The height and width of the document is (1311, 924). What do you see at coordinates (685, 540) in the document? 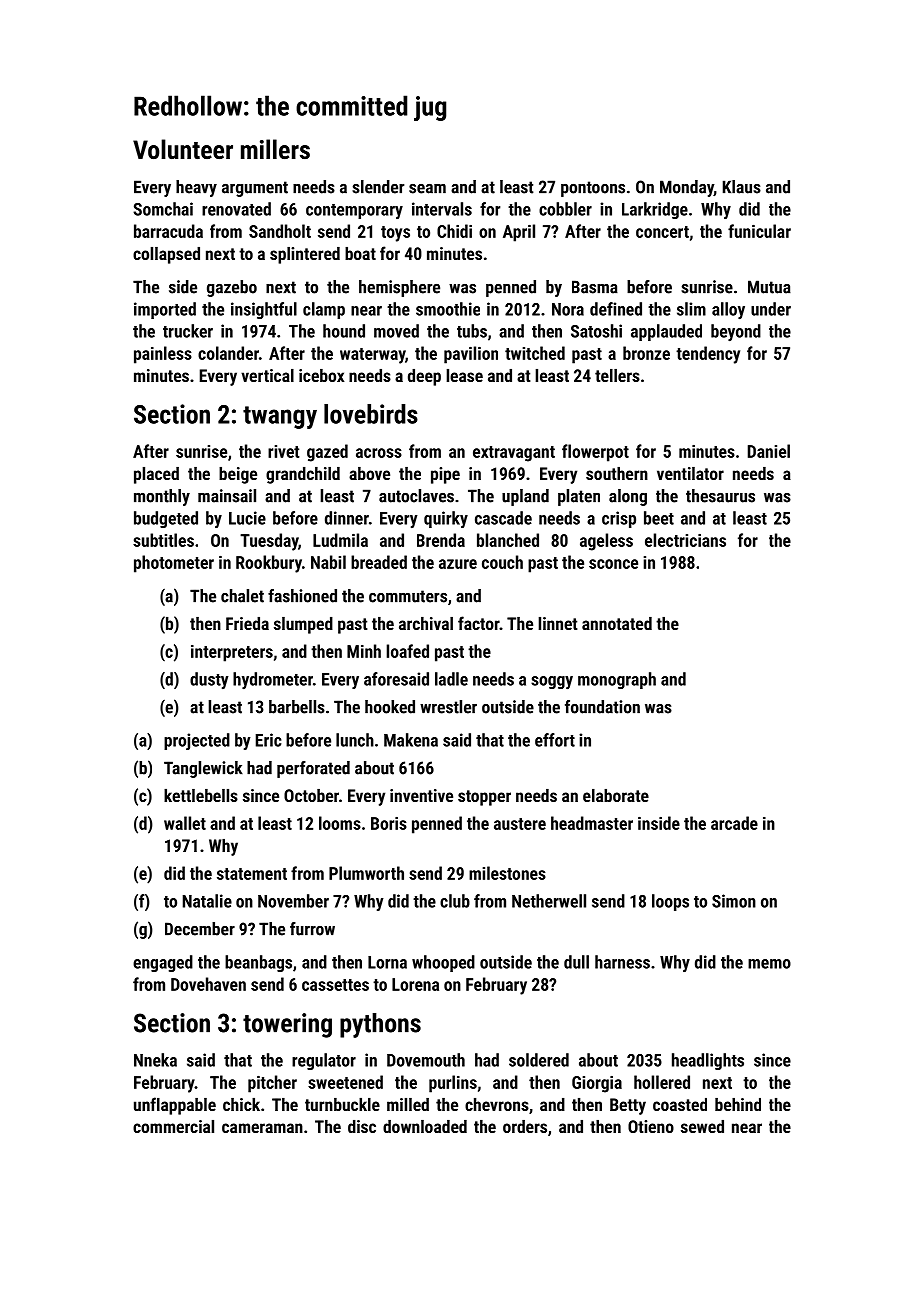
I see `electricians` at bounding box center [685, 540].
